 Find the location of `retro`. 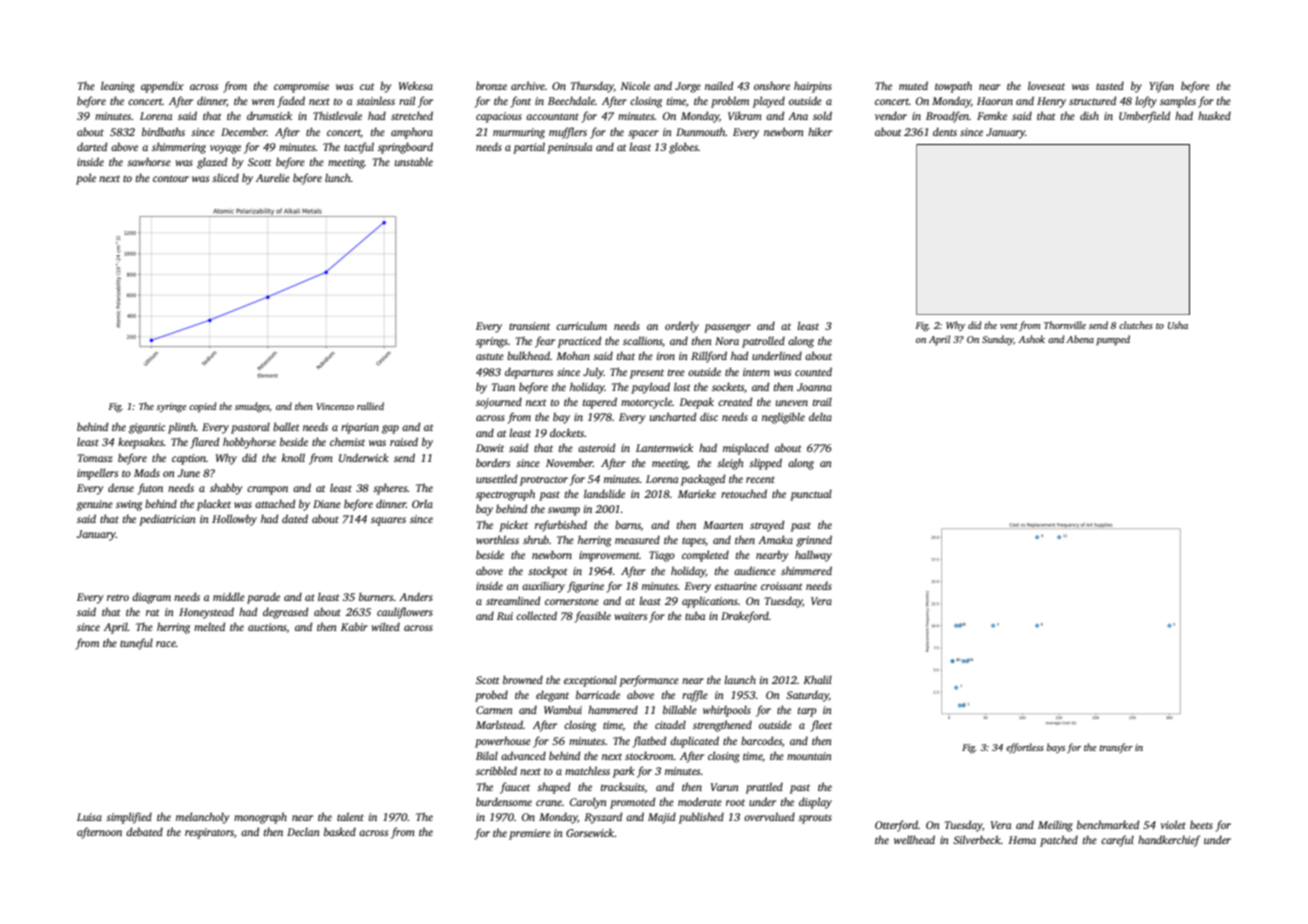

retro is located at coordinates (118, 597).
